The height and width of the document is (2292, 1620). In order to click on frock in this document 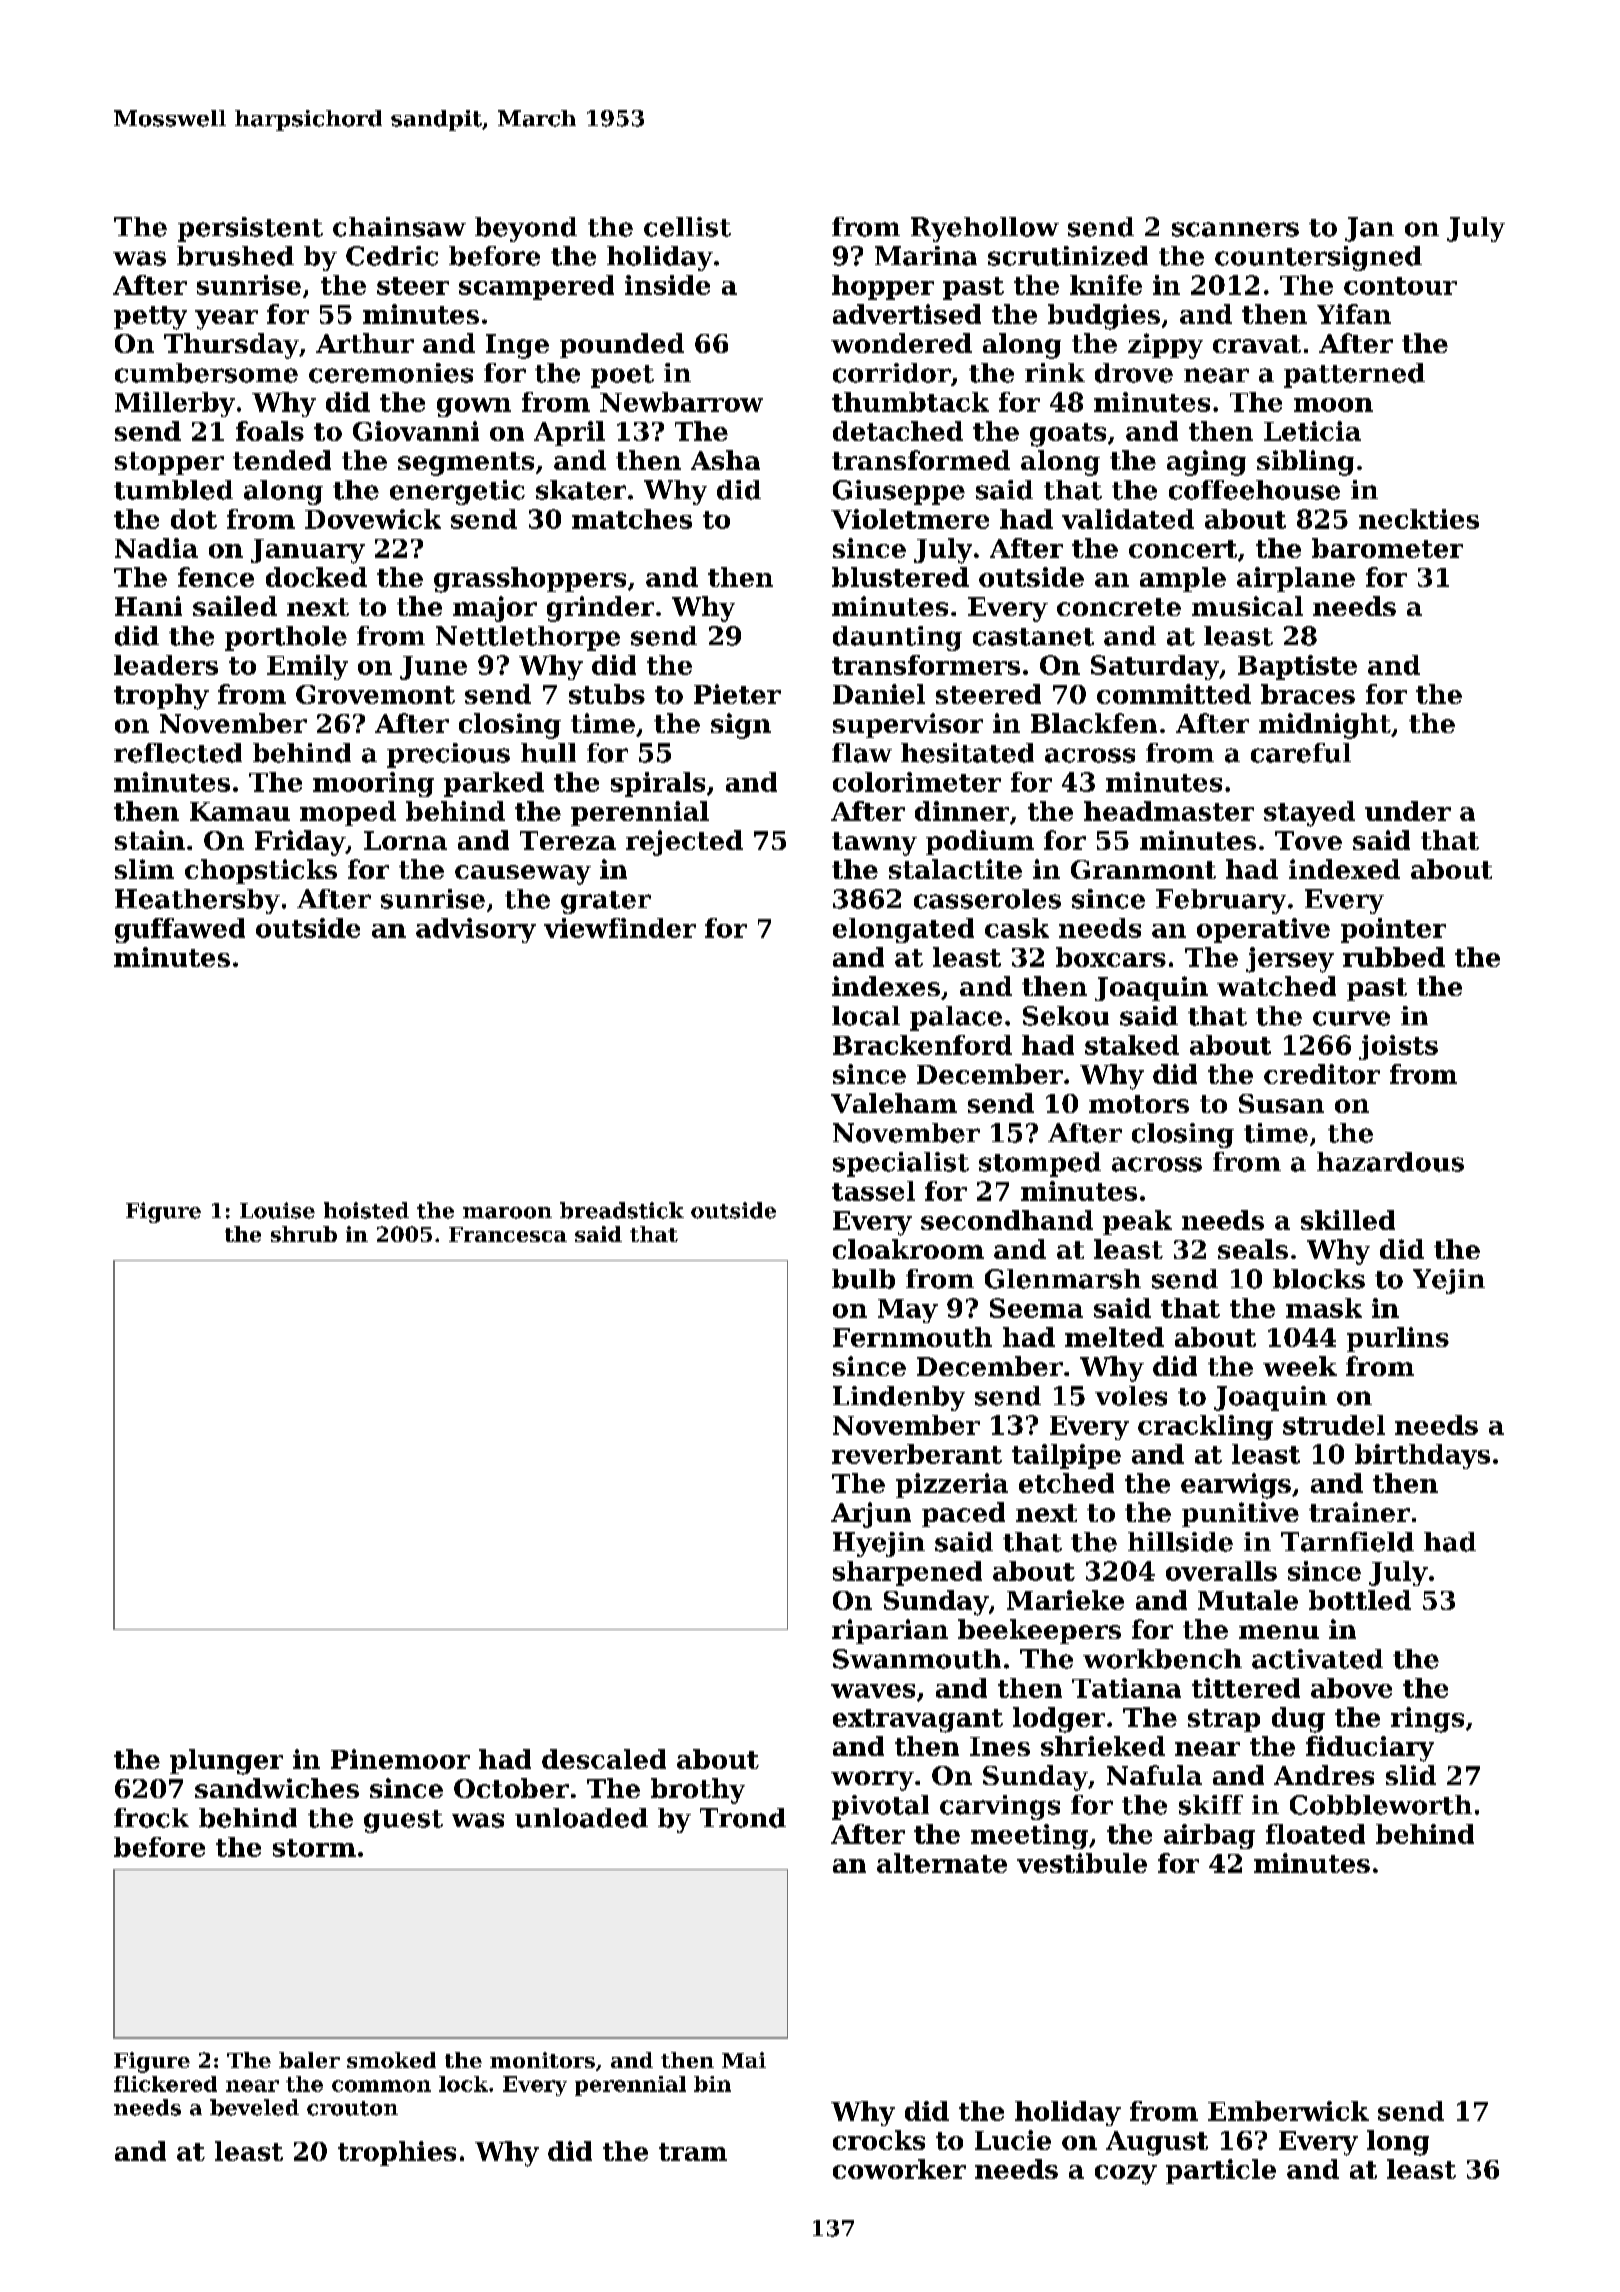, I will do `click(151, 1818)`.
